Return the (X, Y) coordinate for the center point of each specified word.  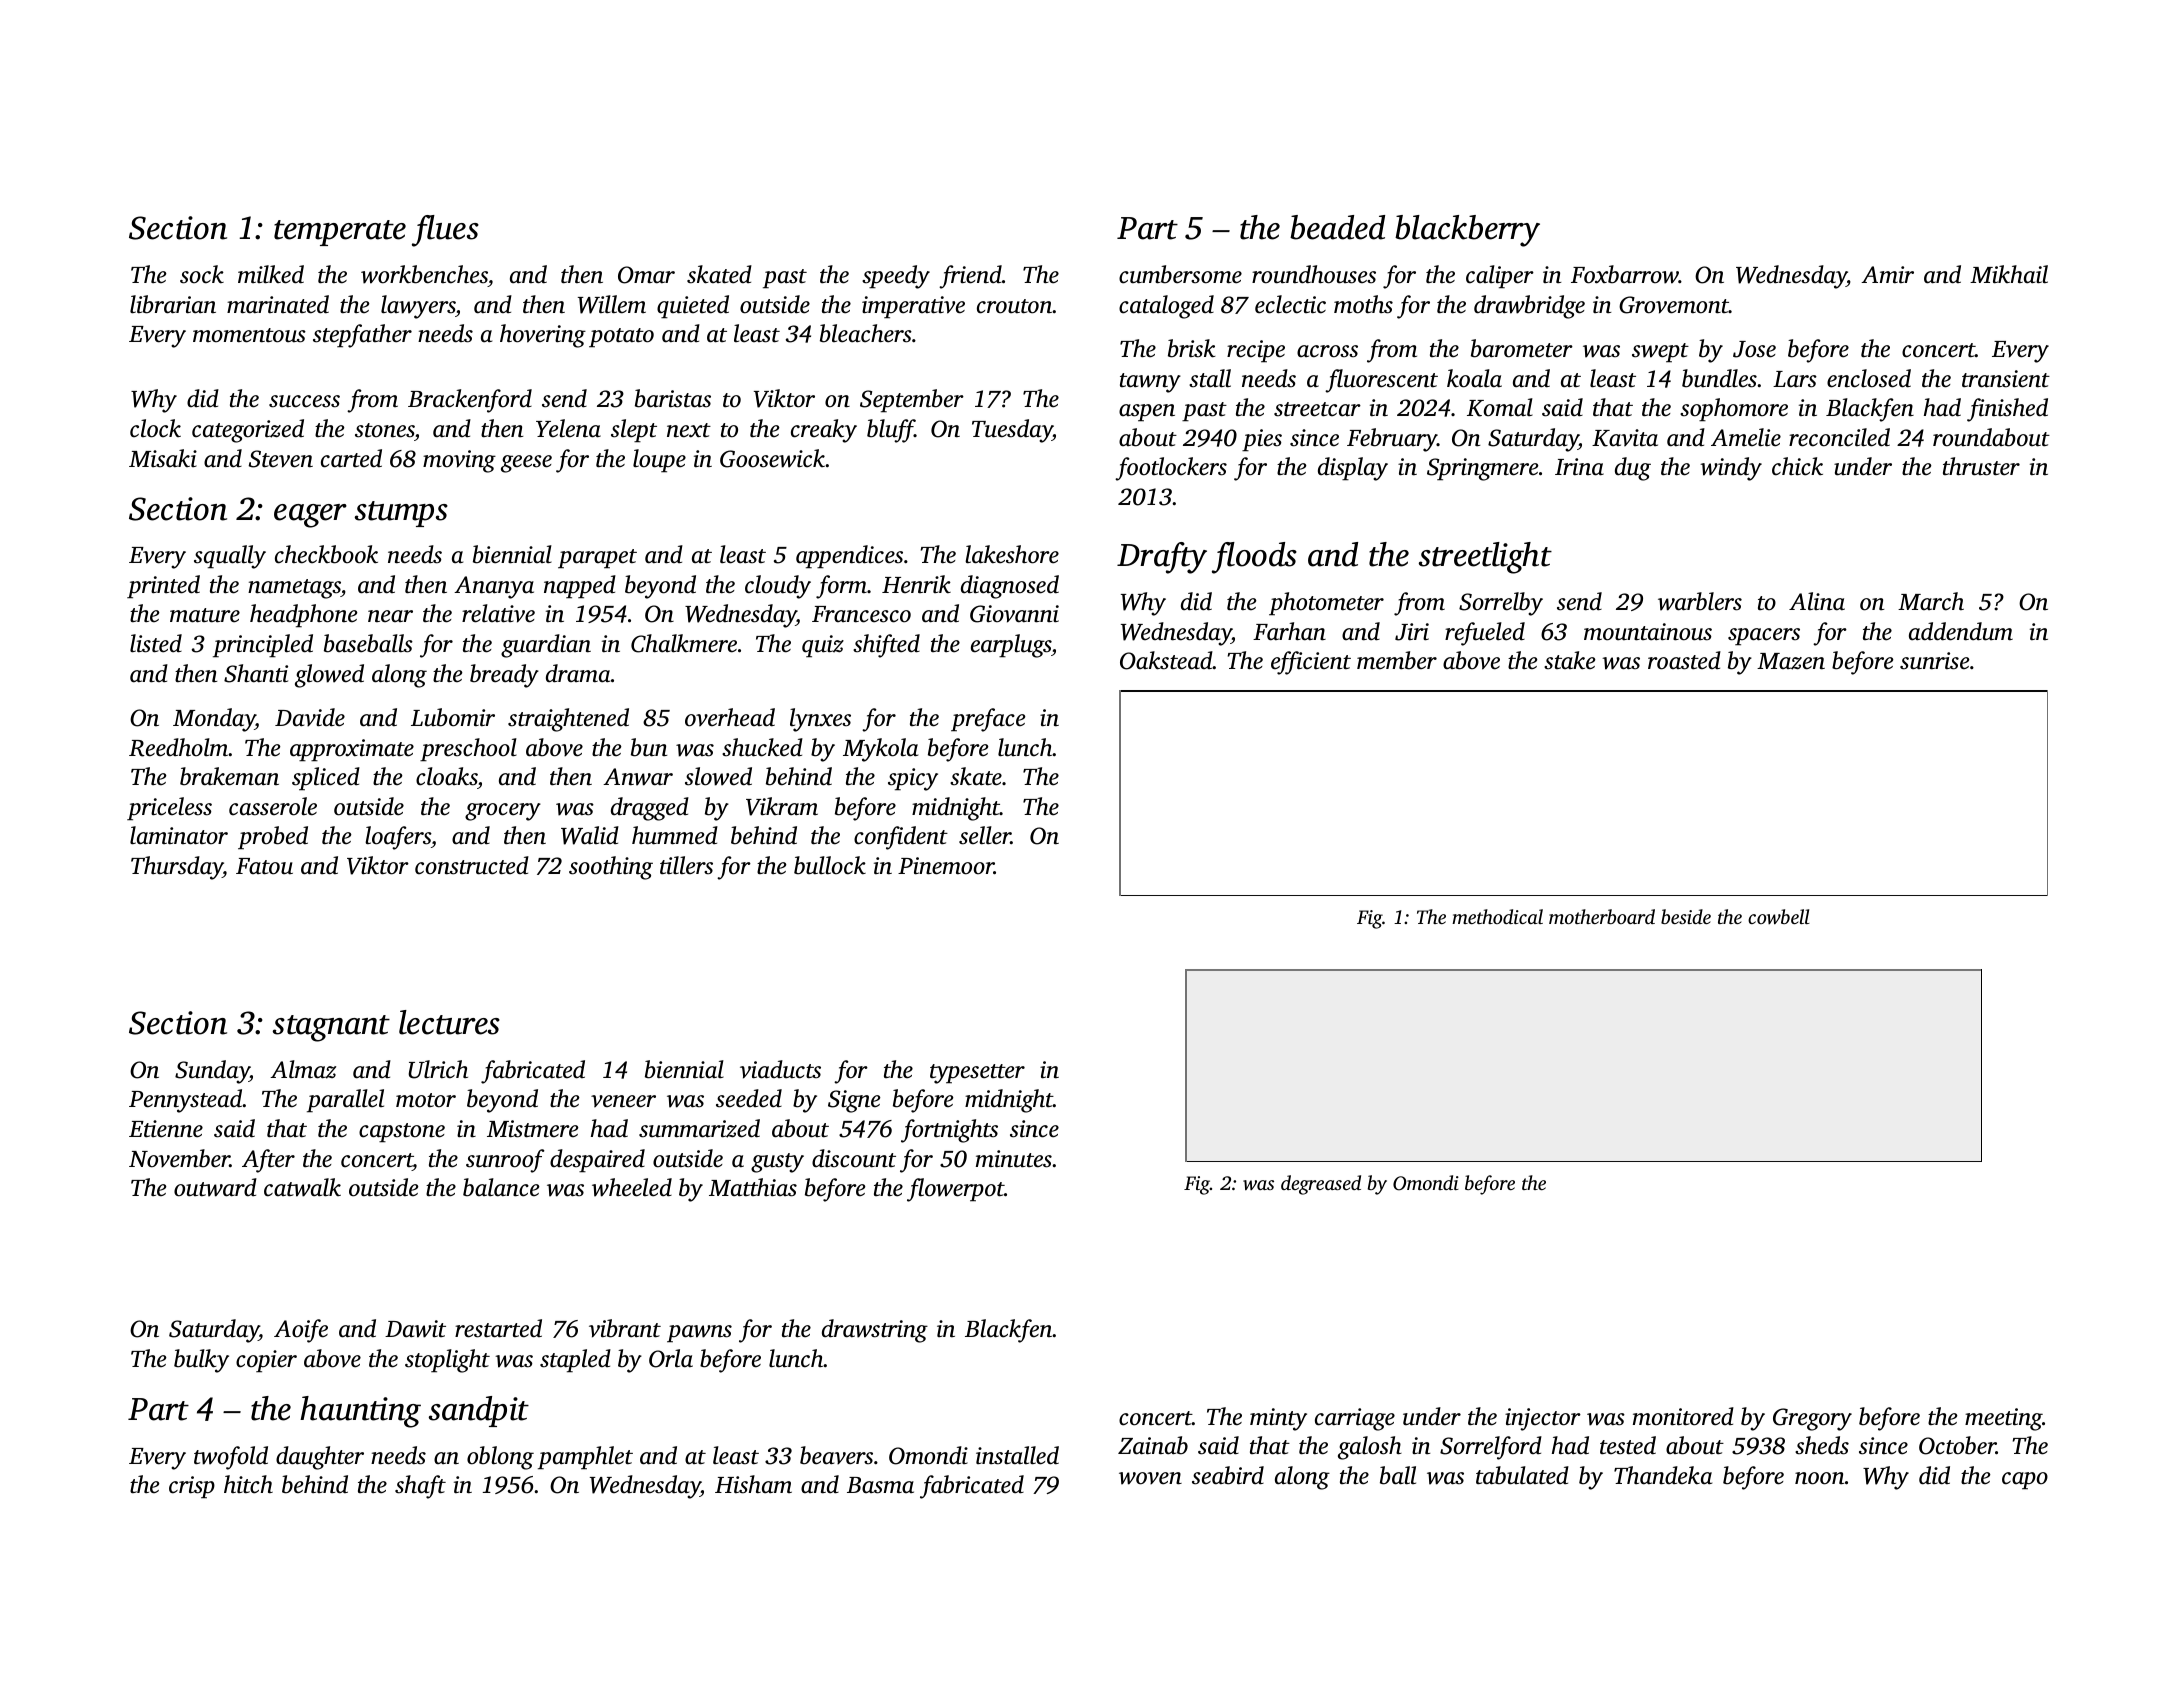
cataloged (1166, 307)
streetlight (1485, 558)
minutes (1014, 1159)
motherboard (1602, 916)
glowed (329, 676)
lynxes (820, 720)
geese (526, 464)
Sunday (212, 1072)
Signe (854, 1101)
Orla (671, 1358)
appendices (849, 557)
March (1931, 601)
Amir (1887, 275)
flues (445, 231)
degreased (1321, 1185)
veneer (623, 1101)
